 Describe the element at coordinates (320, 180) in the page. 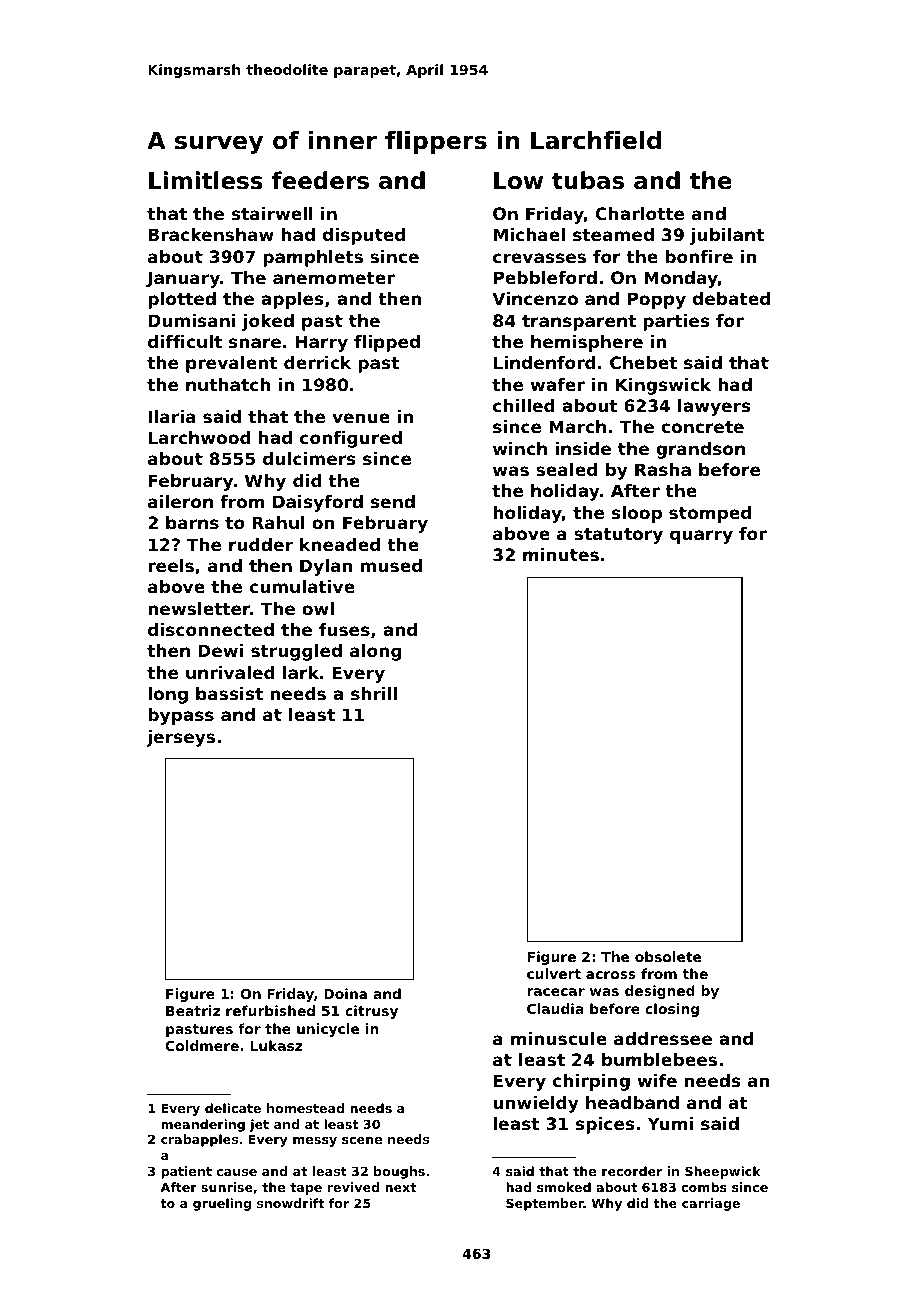

I see `feeders` at that location.
